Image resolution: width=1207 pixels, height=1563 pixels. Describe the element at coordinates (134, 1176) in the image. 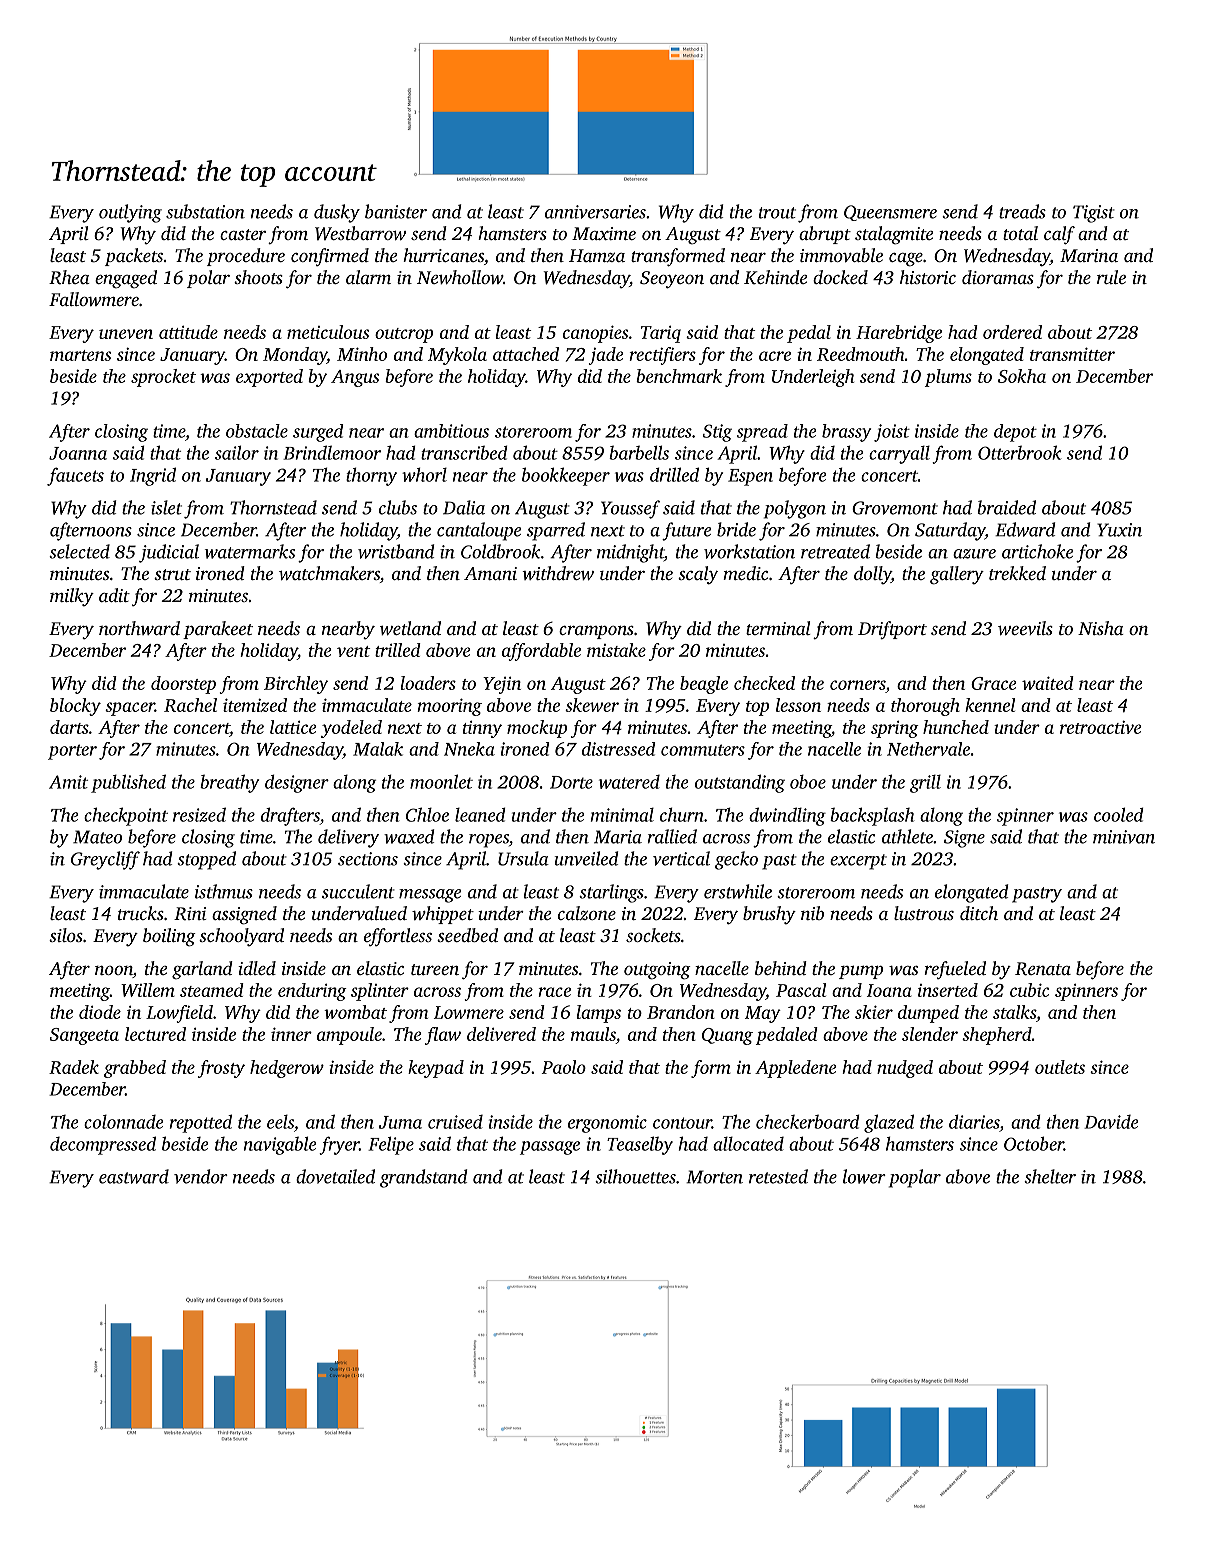

I see `eastward` at that location.
